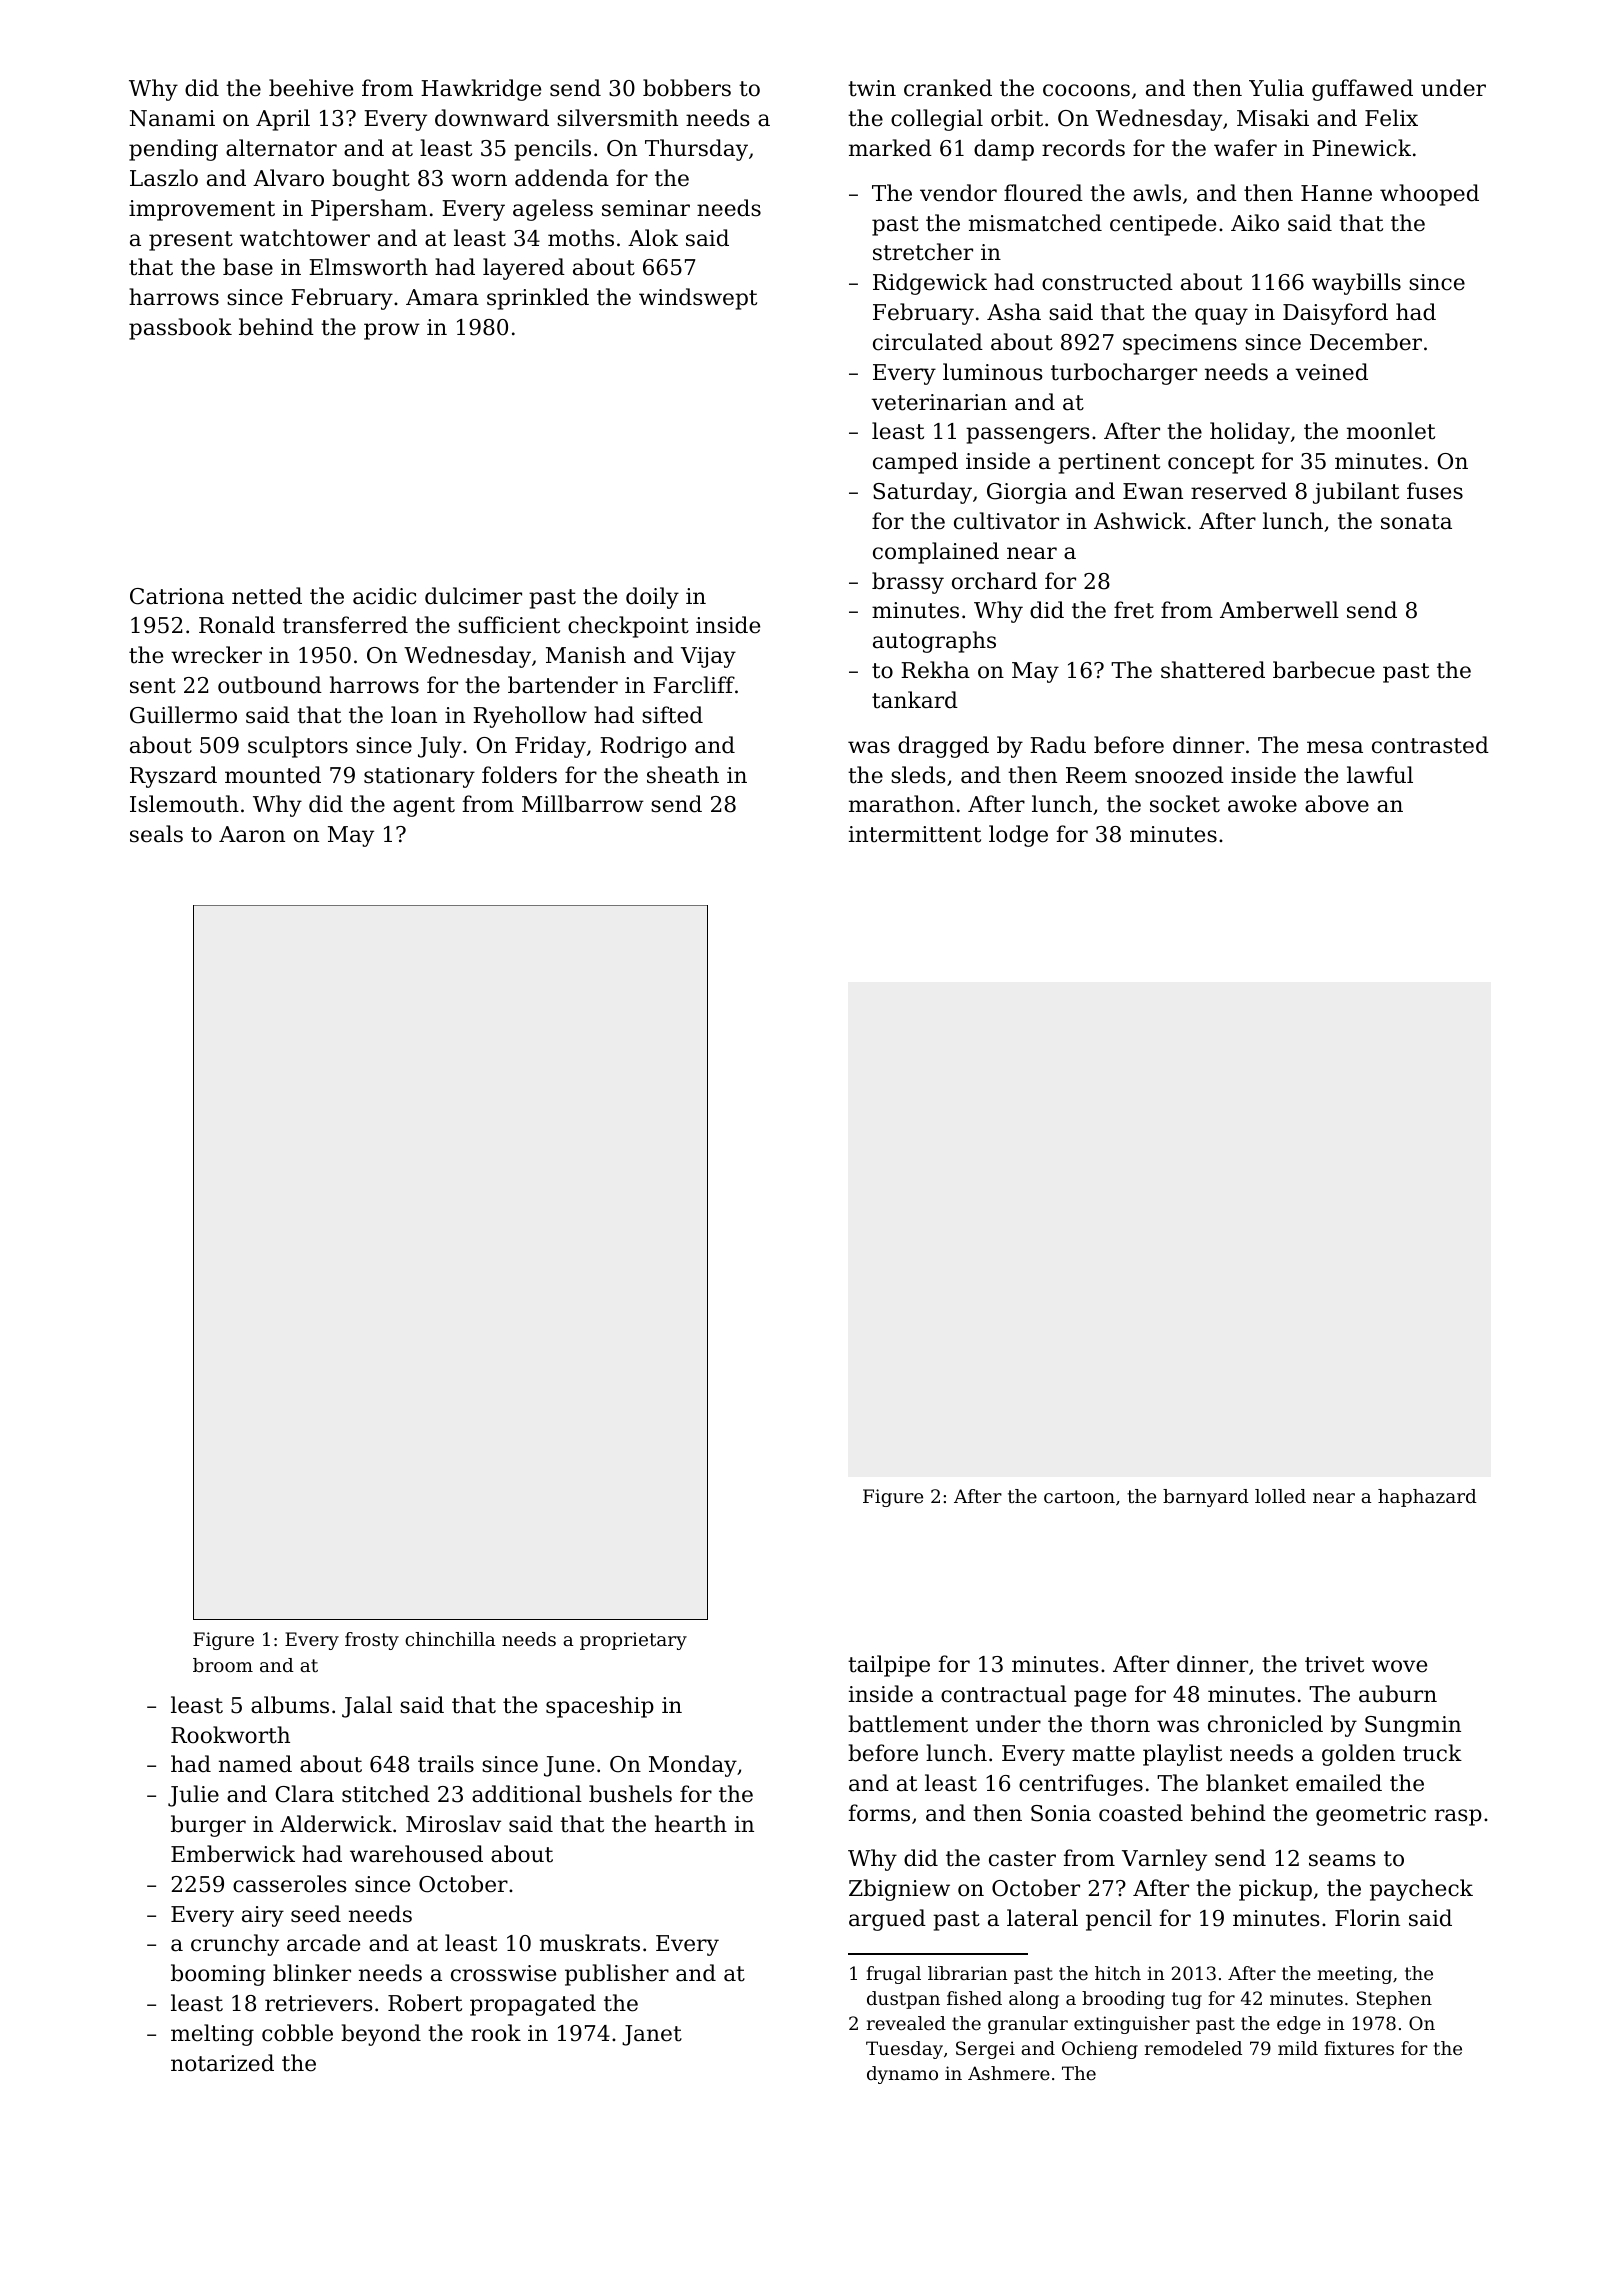  What do you see at coordinates (1324, 670) in the page?
I see `barbecue` at bounding box center [1324, 670].
